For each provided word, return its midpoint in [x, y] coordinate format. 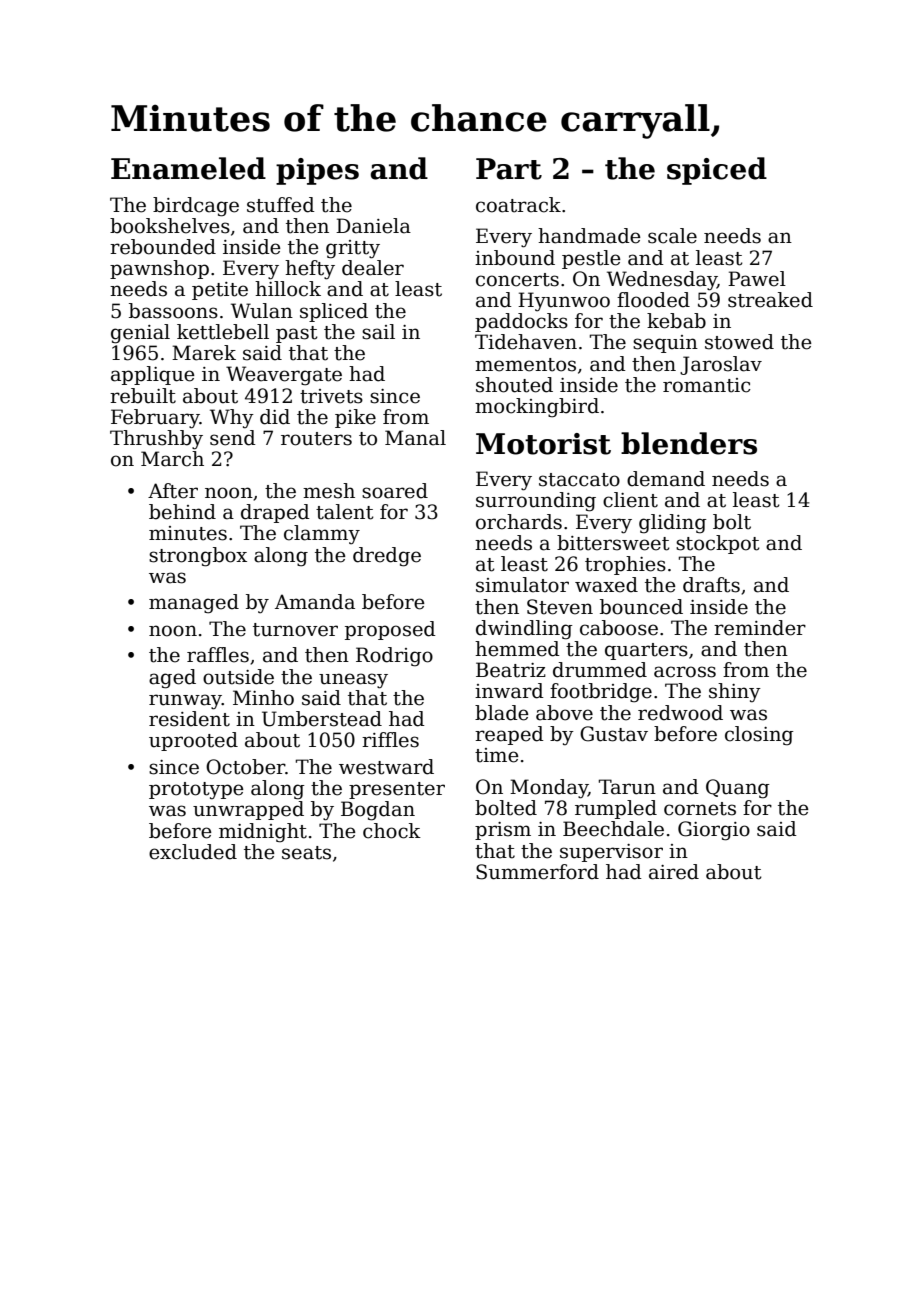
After [173, 491]
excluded [193, 852]
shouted [514, 385]
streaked [770, 300]
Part [509, 169]
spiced [717, 171]
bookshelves [170, 226]
